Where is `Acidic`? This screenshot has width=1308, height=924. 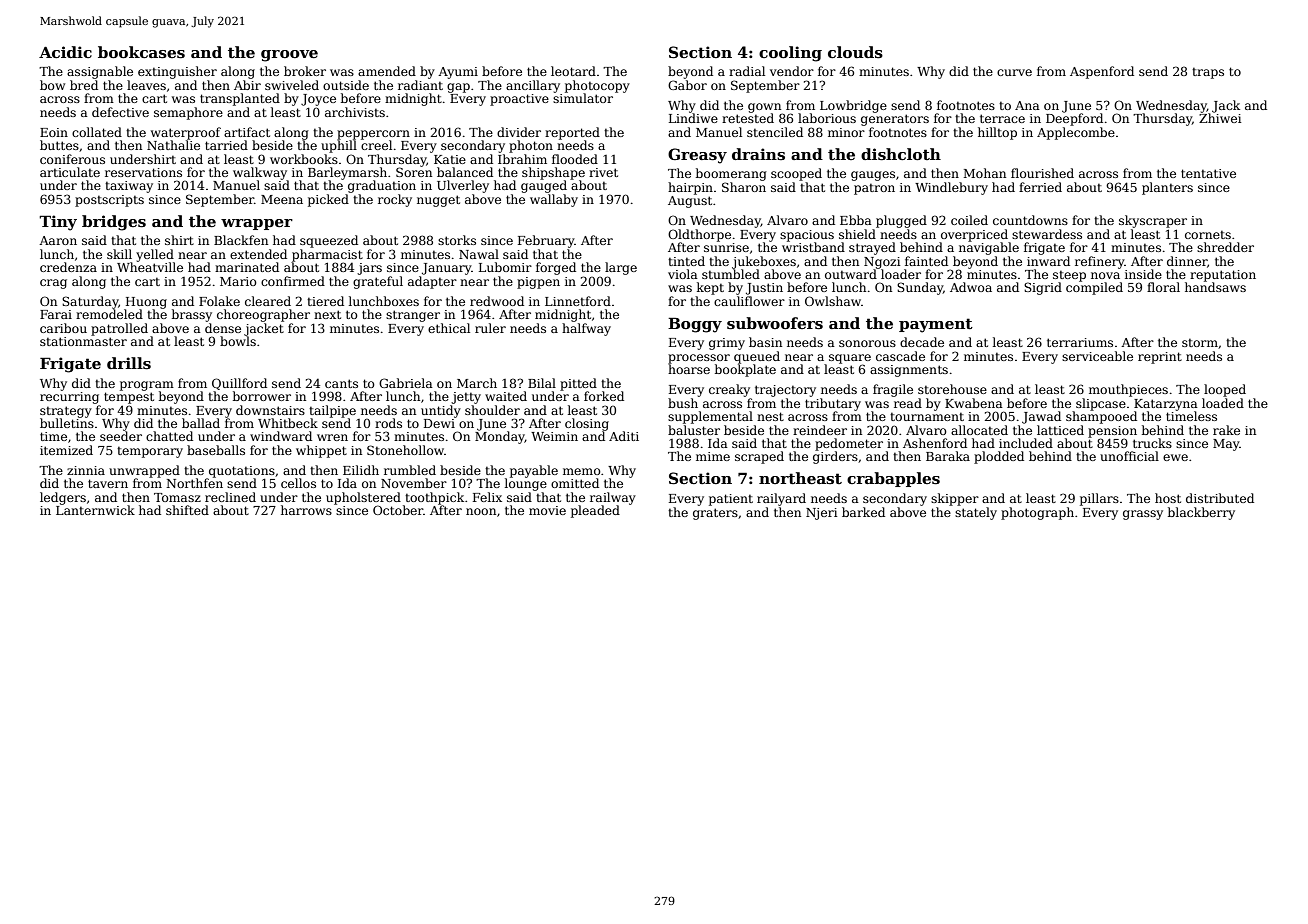
Acidic is located at coordinates (65, 52).
